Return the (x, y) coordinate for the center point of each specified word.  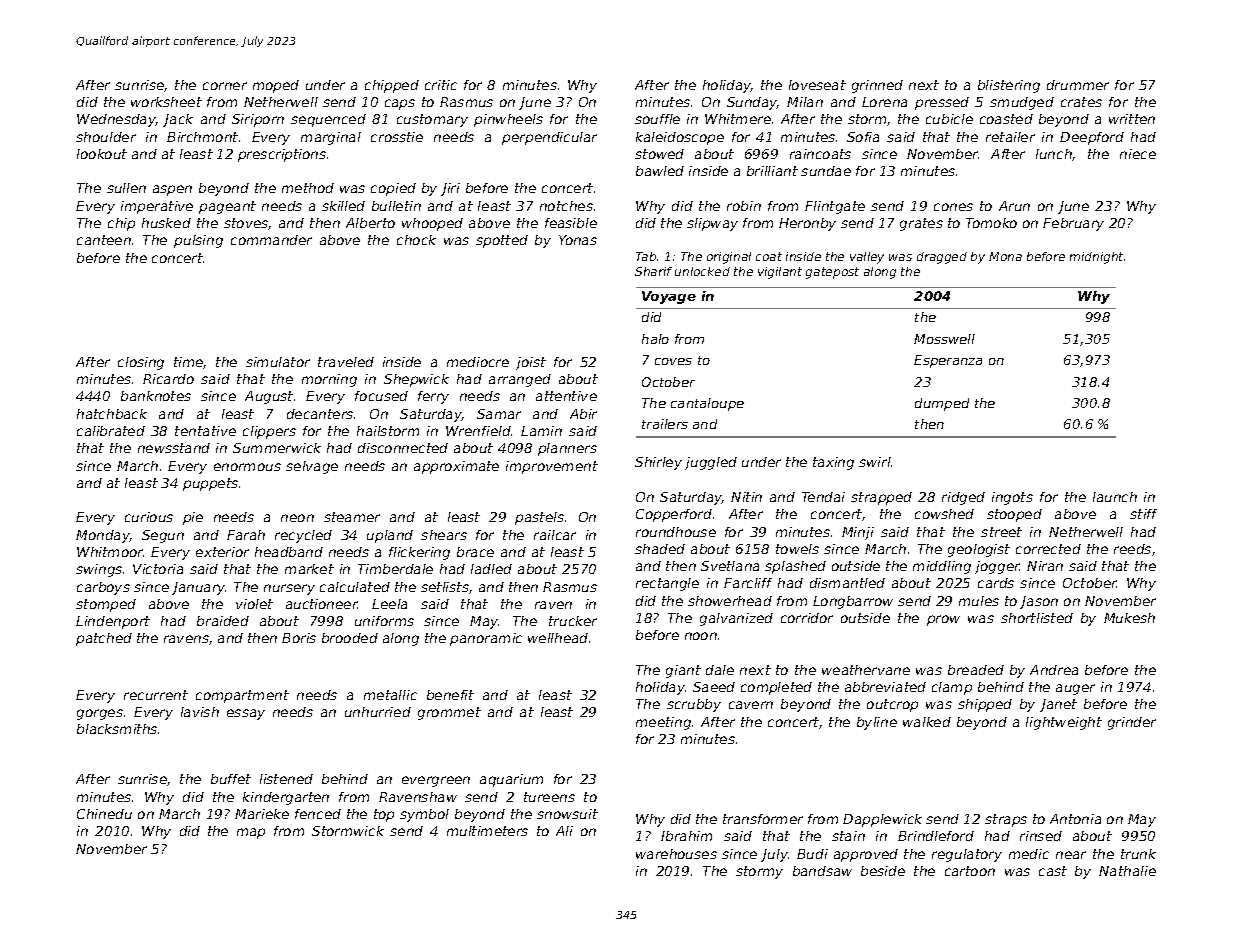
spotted (502, 241)
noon (701, 636)
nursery (289, 589)
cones (953, 207)
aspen (172, 190)
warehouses (676, 854)
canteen (104, 240)
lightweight (1064, 723)
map (251, 833)
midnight (1096, 258)
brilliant (772, 171)
